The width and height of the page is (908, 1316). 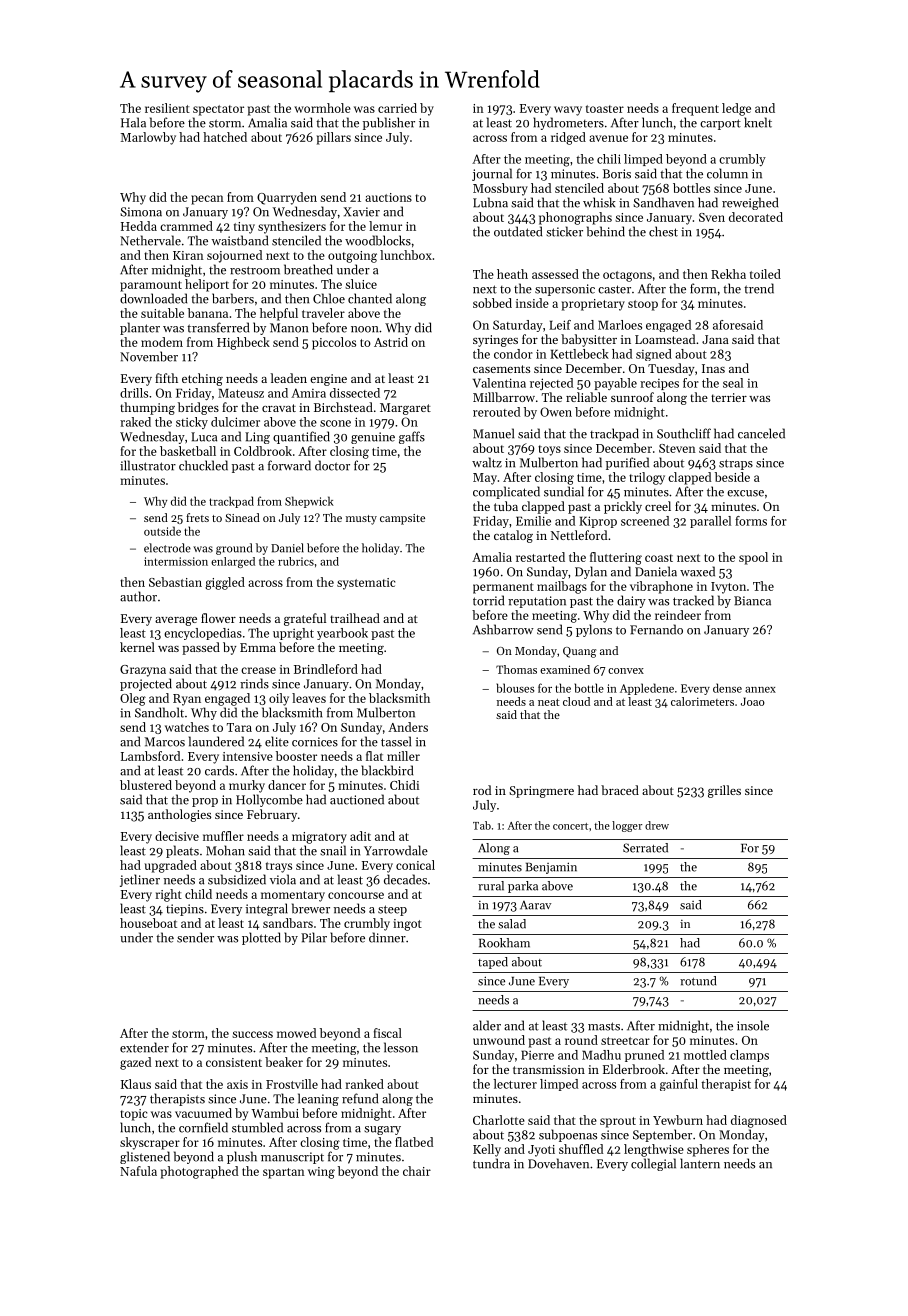 I want to click on rubrics, so click(x=296, y=561).
